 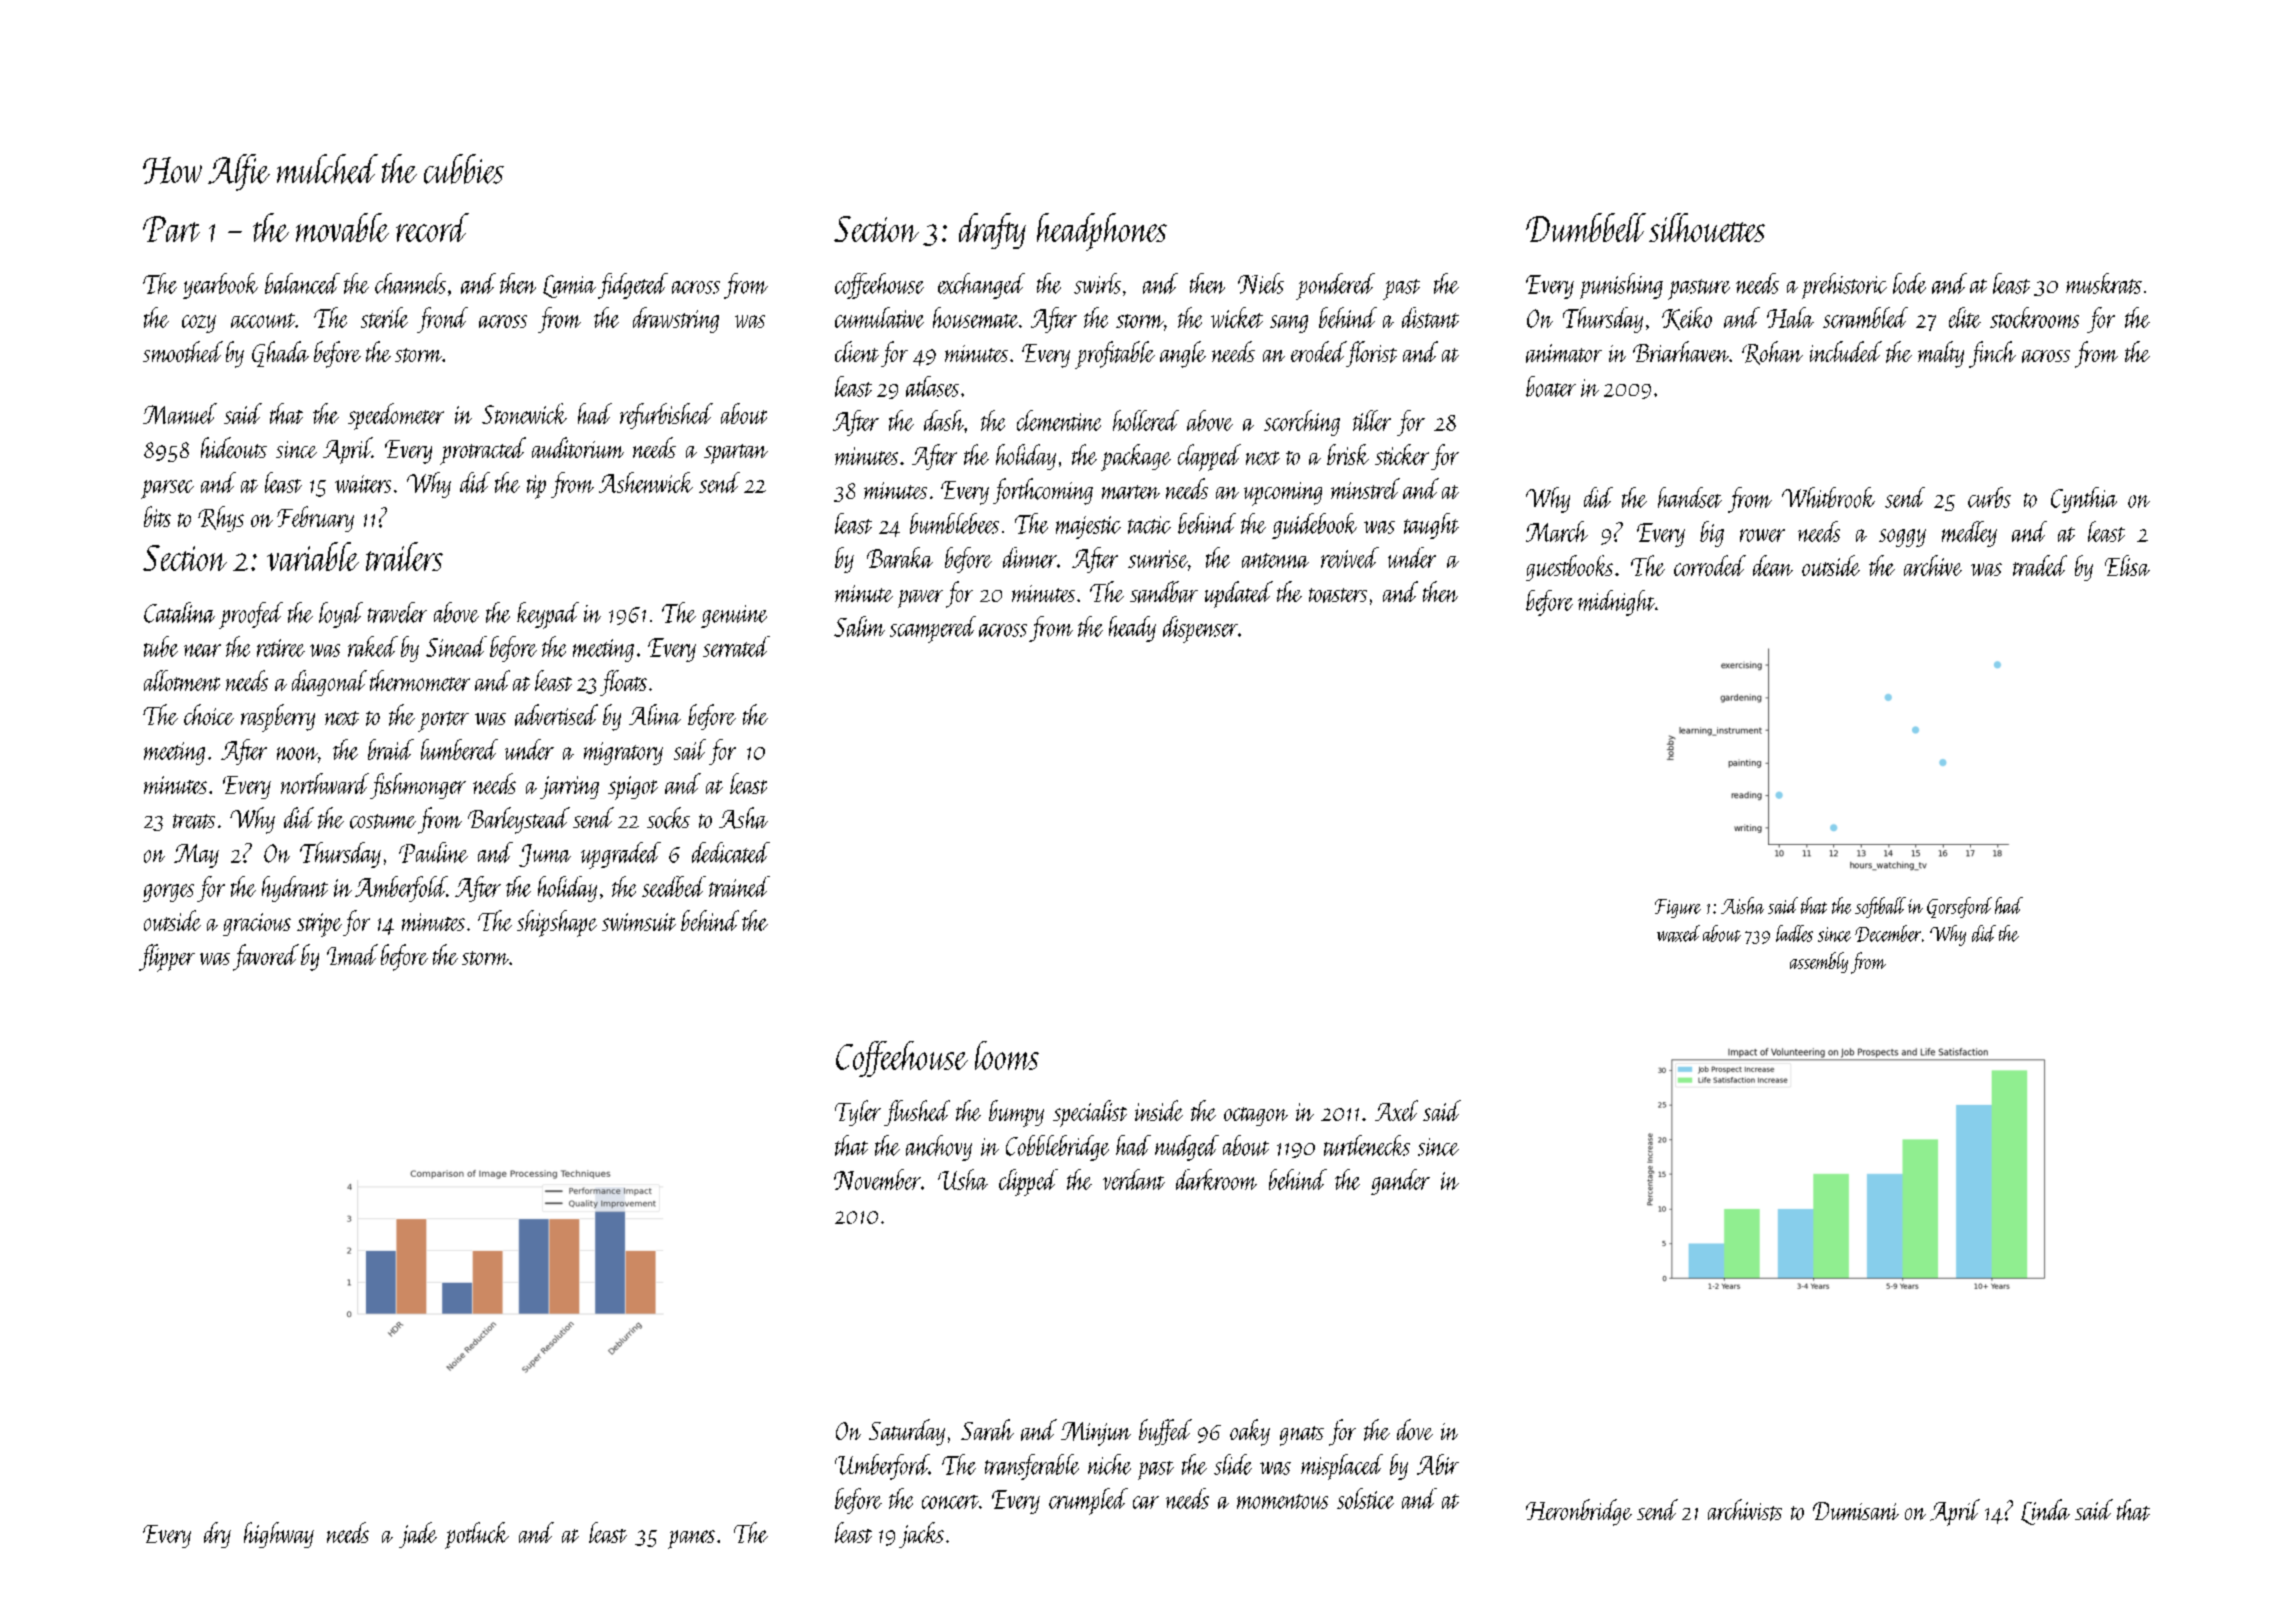 What do you see at coordinates (1579, 1512) in the page?
I see `Heronbridge` at bounding box center [1579, 1512].
